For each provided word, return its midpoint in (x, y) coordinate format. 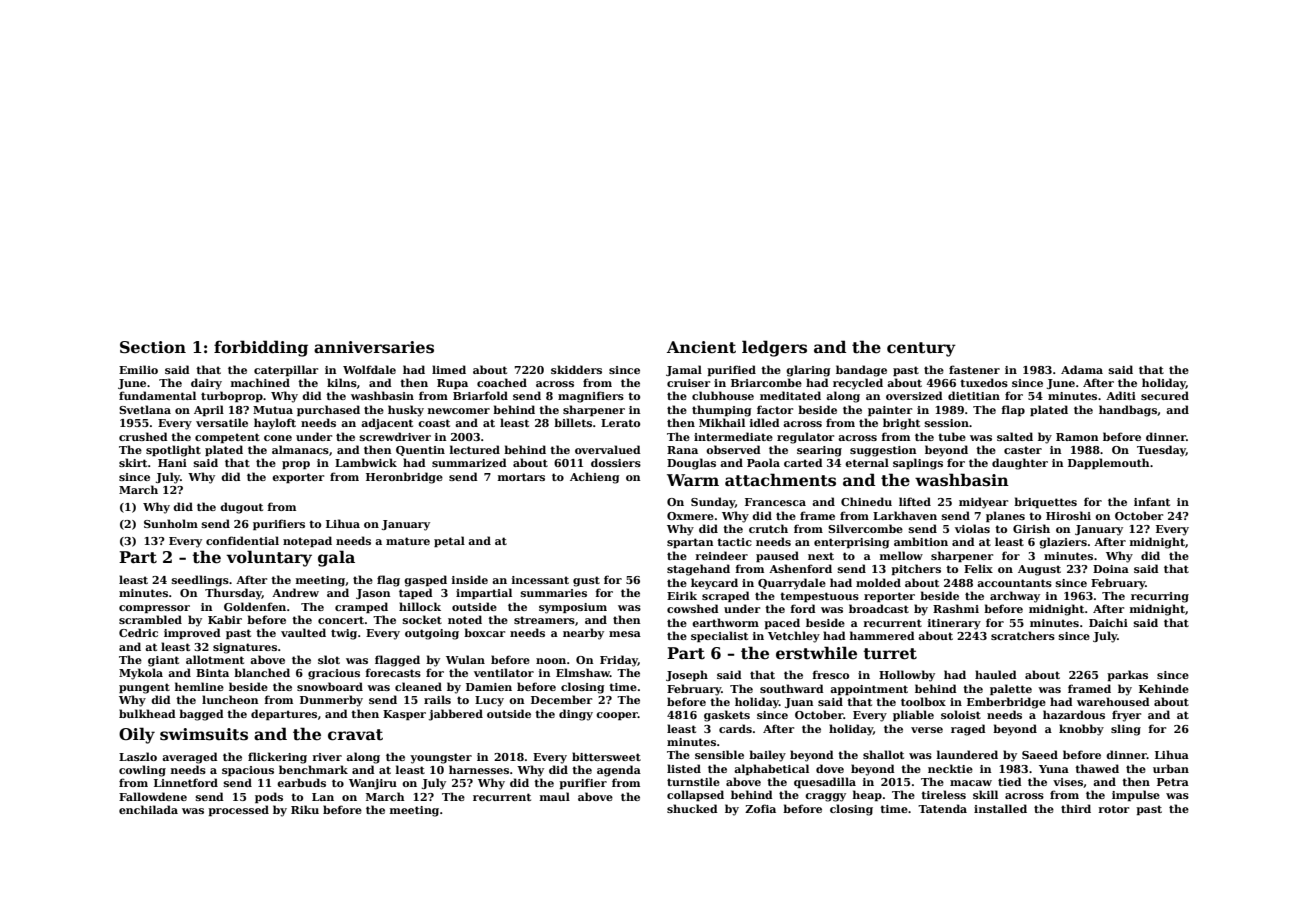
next (821, 556)
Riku (305, 809)
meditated (790, 395)
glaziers (1063, 543)
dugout (241, 508)
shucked (692, 808)
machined (260, 382)
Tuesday (1161, 451)
